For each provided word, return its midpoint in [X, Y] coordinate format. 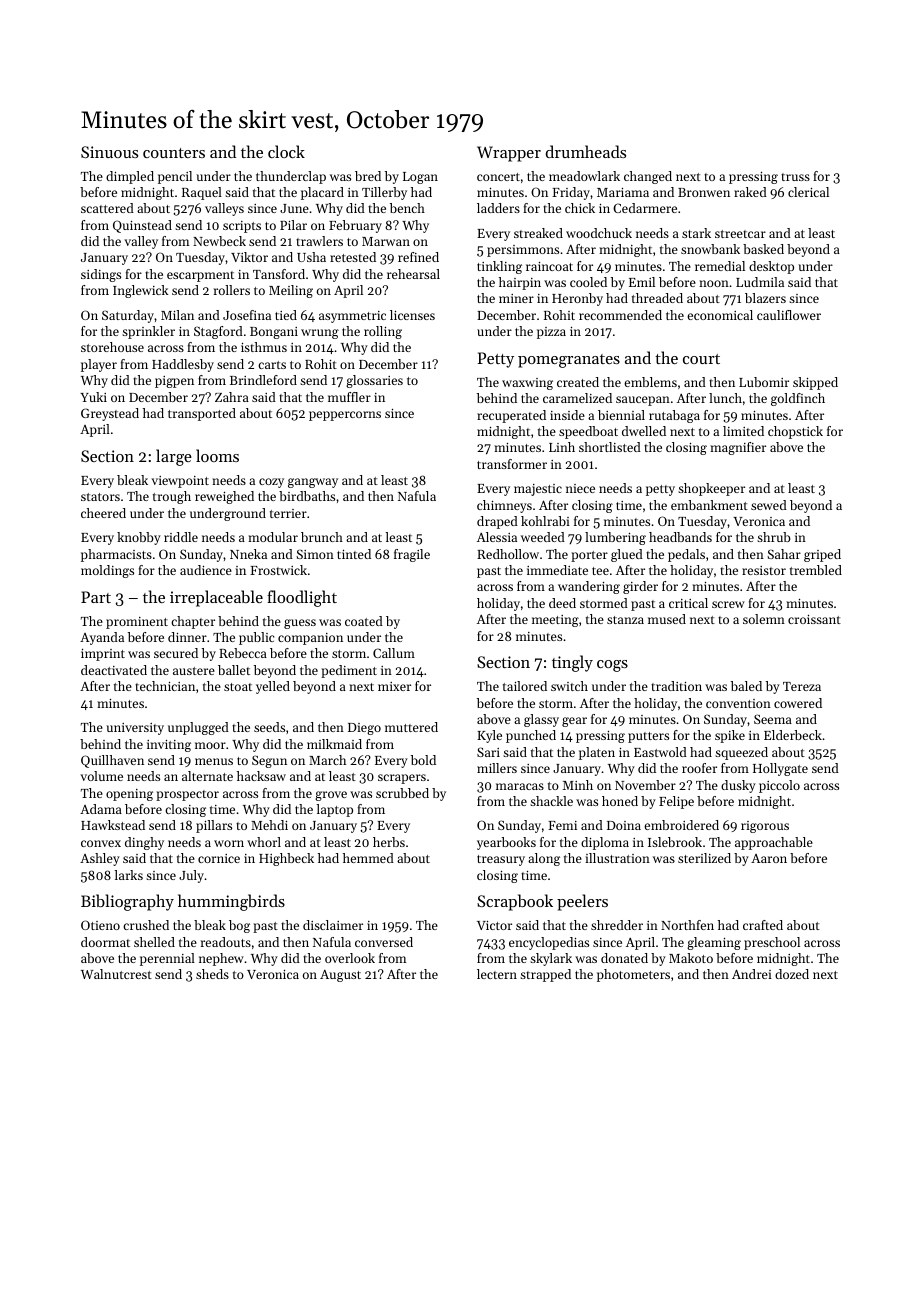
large [174, 457]
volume [101, 776]
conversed [384, 942]
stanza [625, 620]
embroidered [681, 825]
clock [286, 151]
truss [795, 177]
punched [531, 736]
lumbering [615, 538]
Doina [624, 825]
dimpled [130, 177]
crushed [146, 925]
